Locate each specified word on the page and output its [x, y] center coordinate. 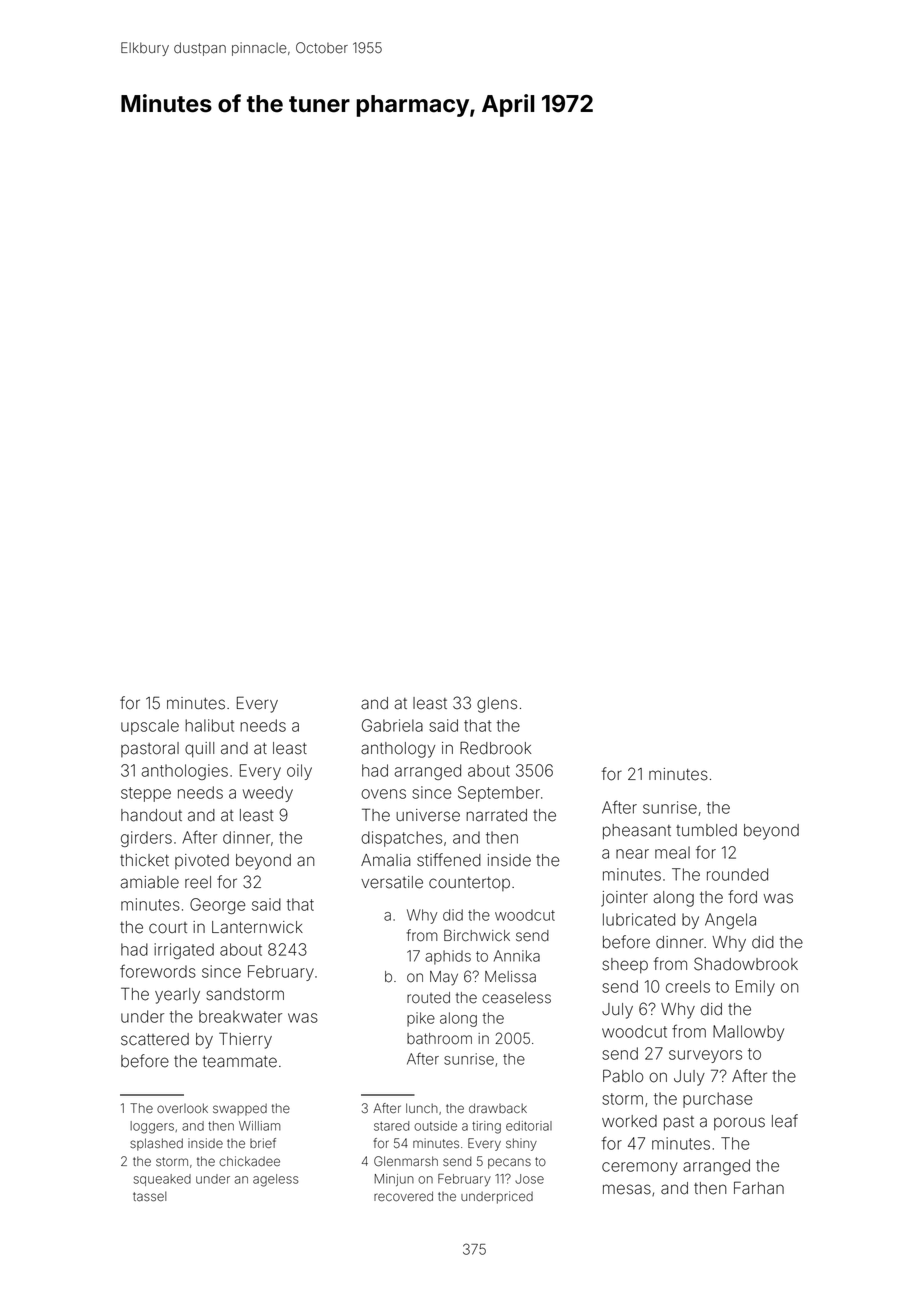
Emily [755, 988]
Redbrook [495, 748]
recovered [403, 1196]
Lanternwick [257, 927]
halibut [209, 725]
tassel [149, 1196]
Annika [517, 956]
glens [497, 705]
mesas [627, 1189]
